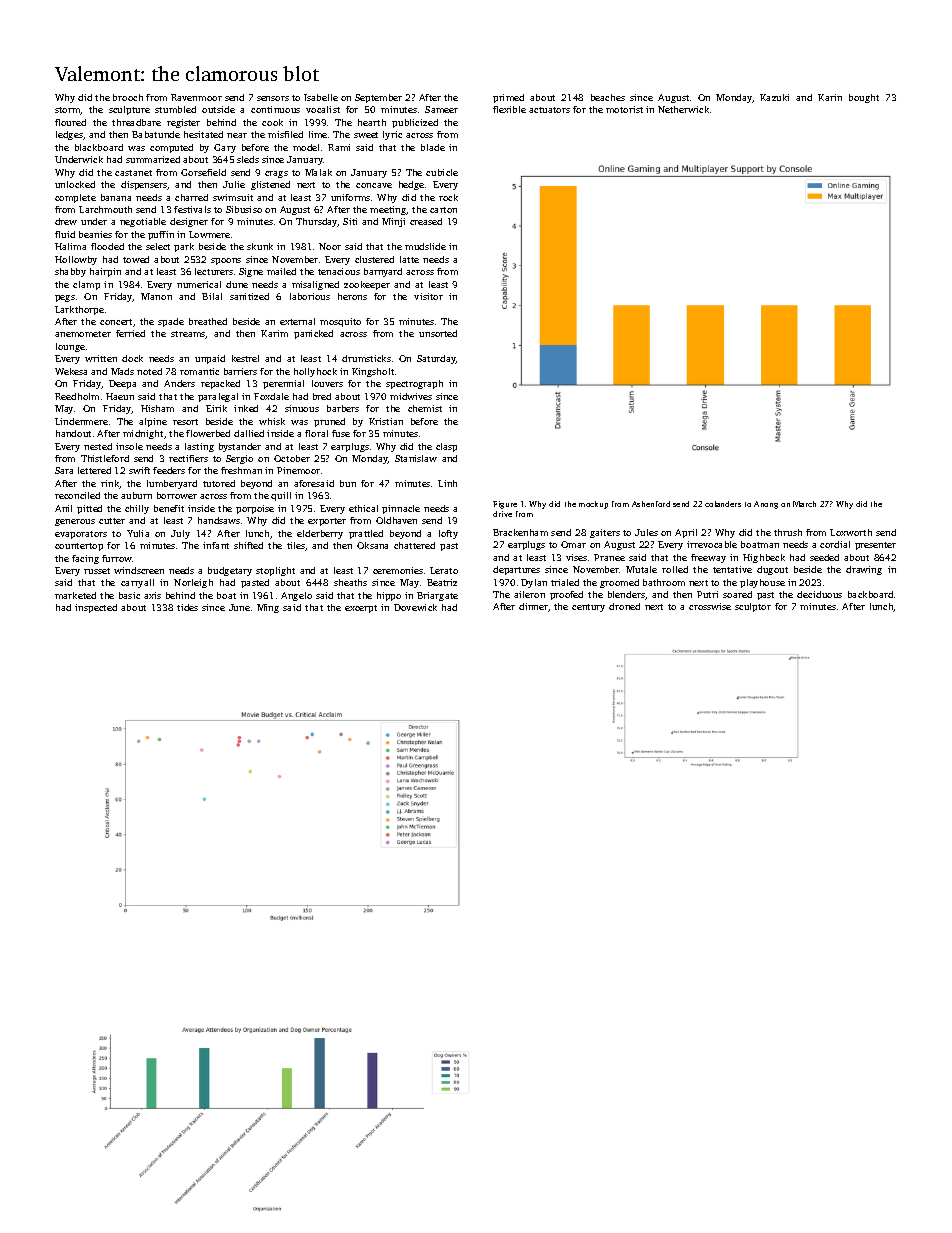 The height and width of the screenshot is (1233, 952). I want to click on Sara, so click(64, 470).
